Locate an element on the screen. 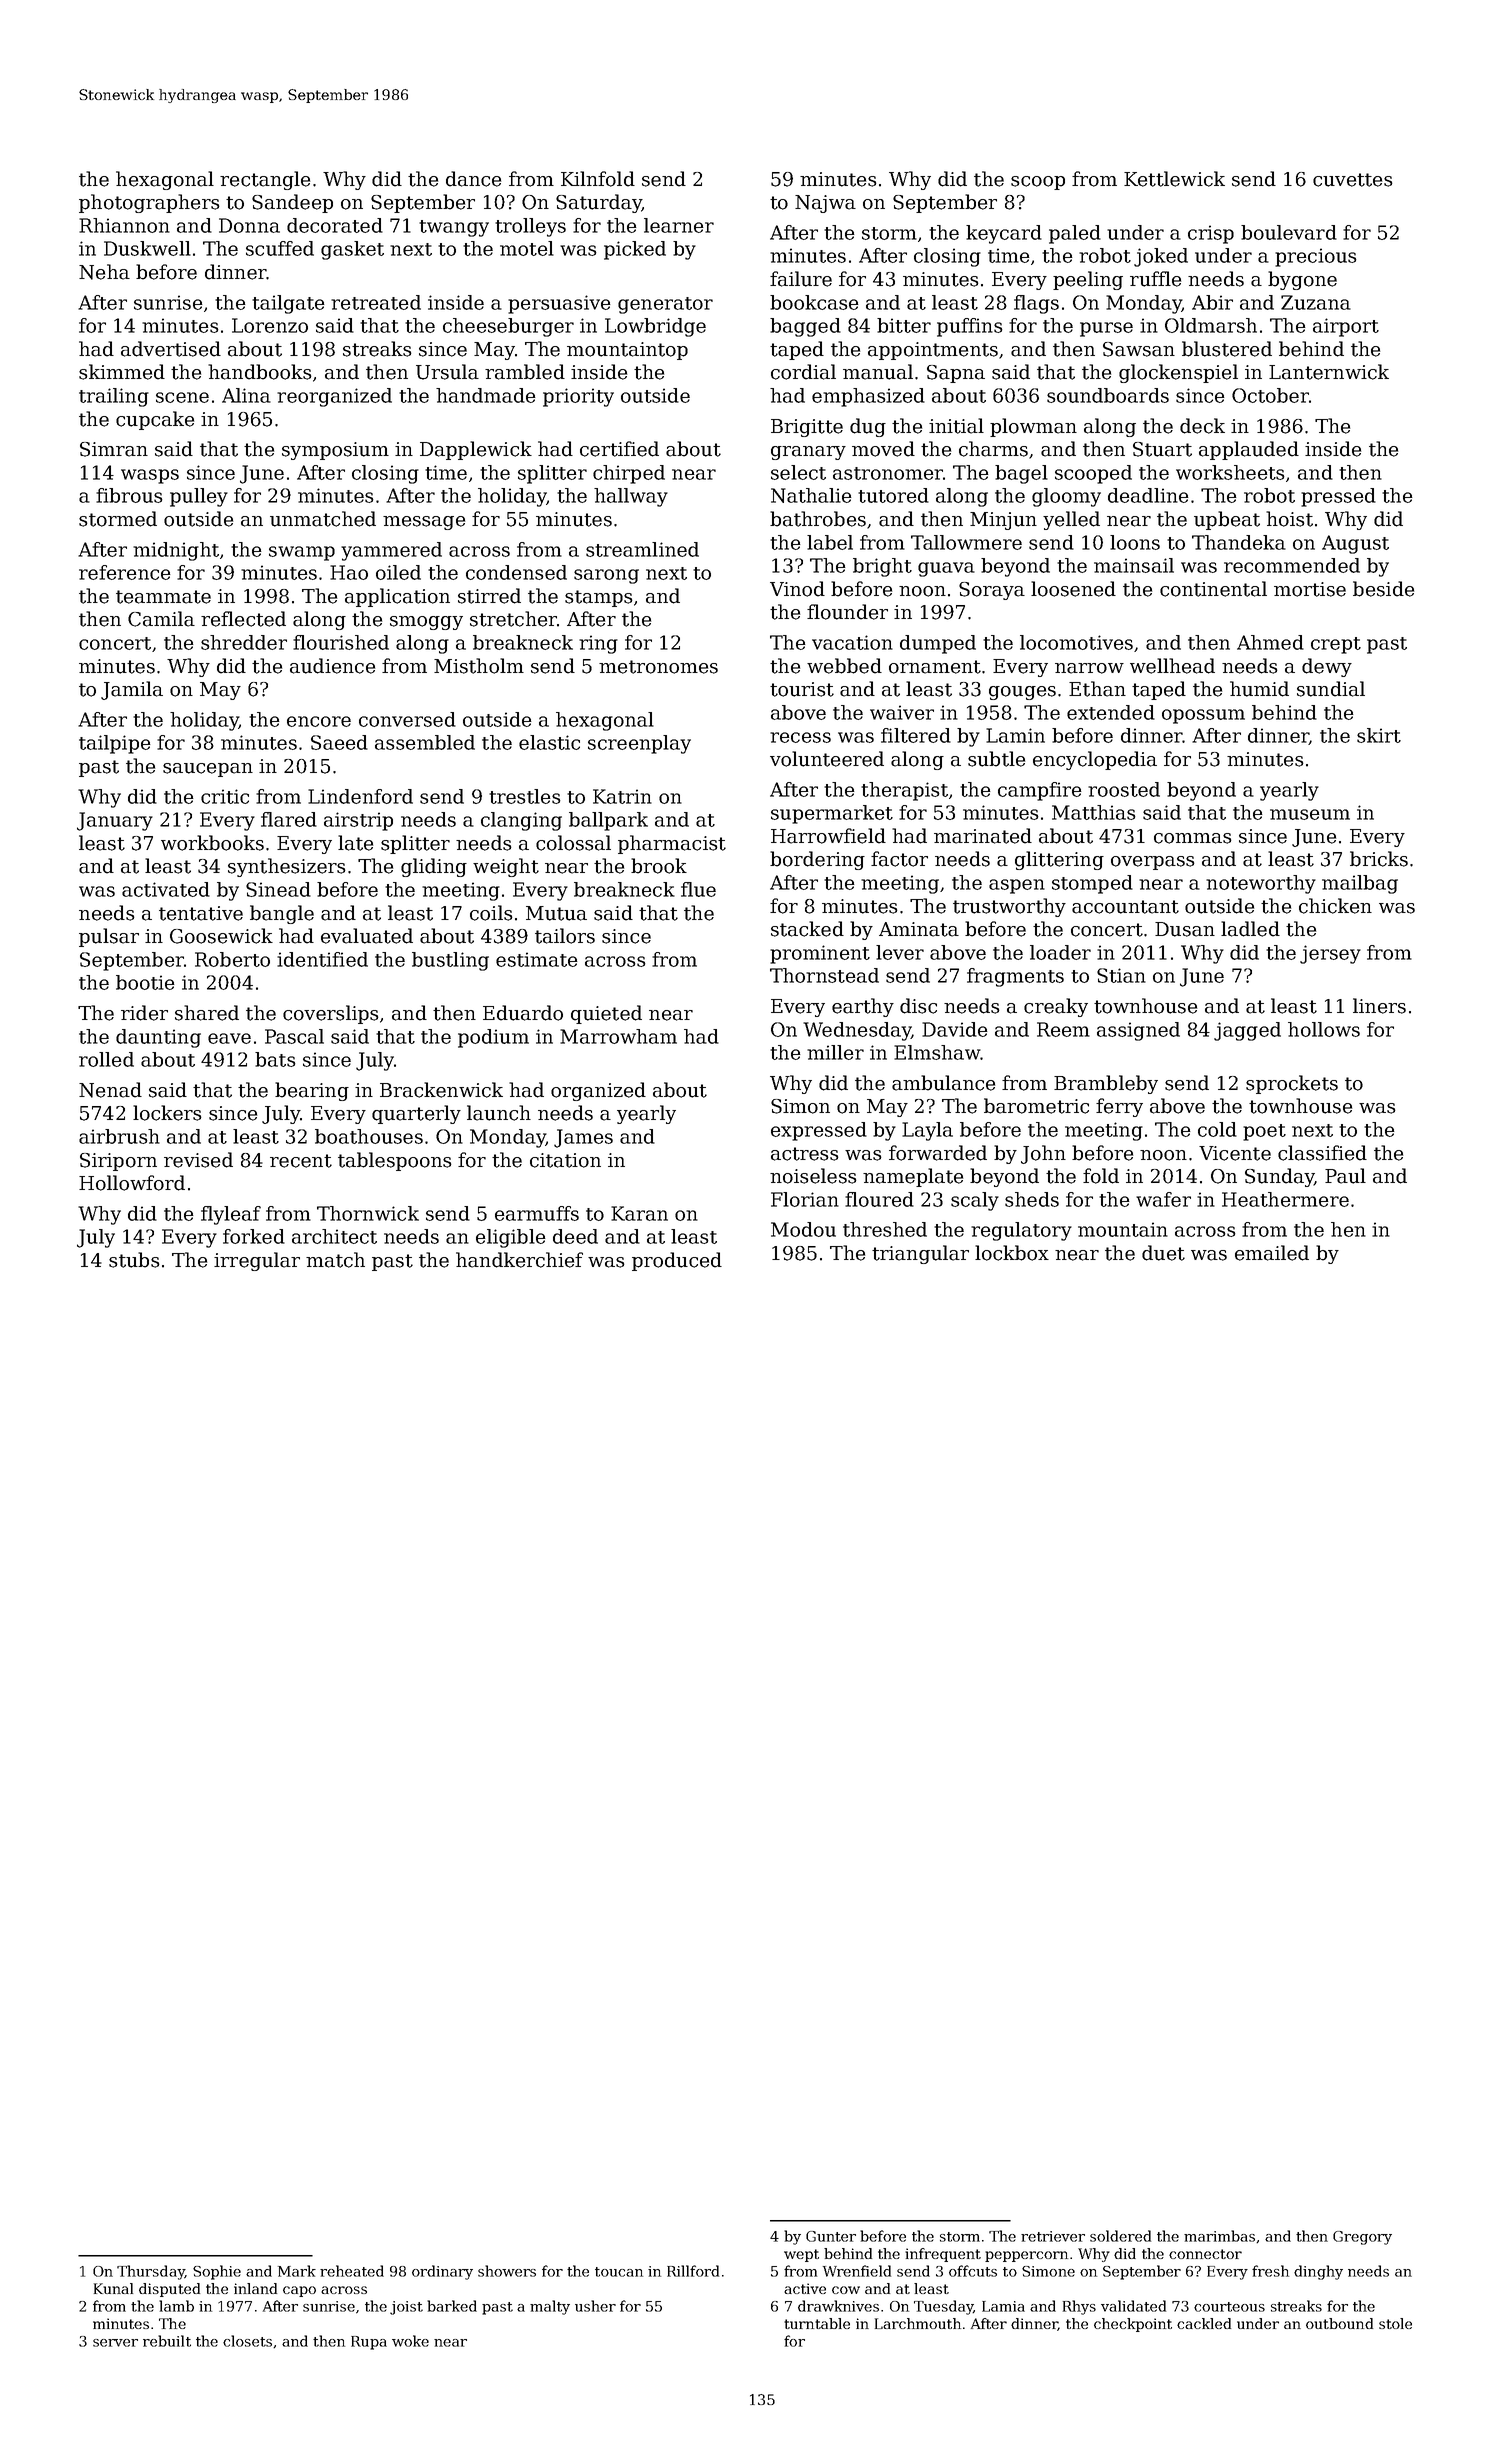 The height and width of the screenshot is (2464, 1496). sundial is located at coordinates (1331, 689).
